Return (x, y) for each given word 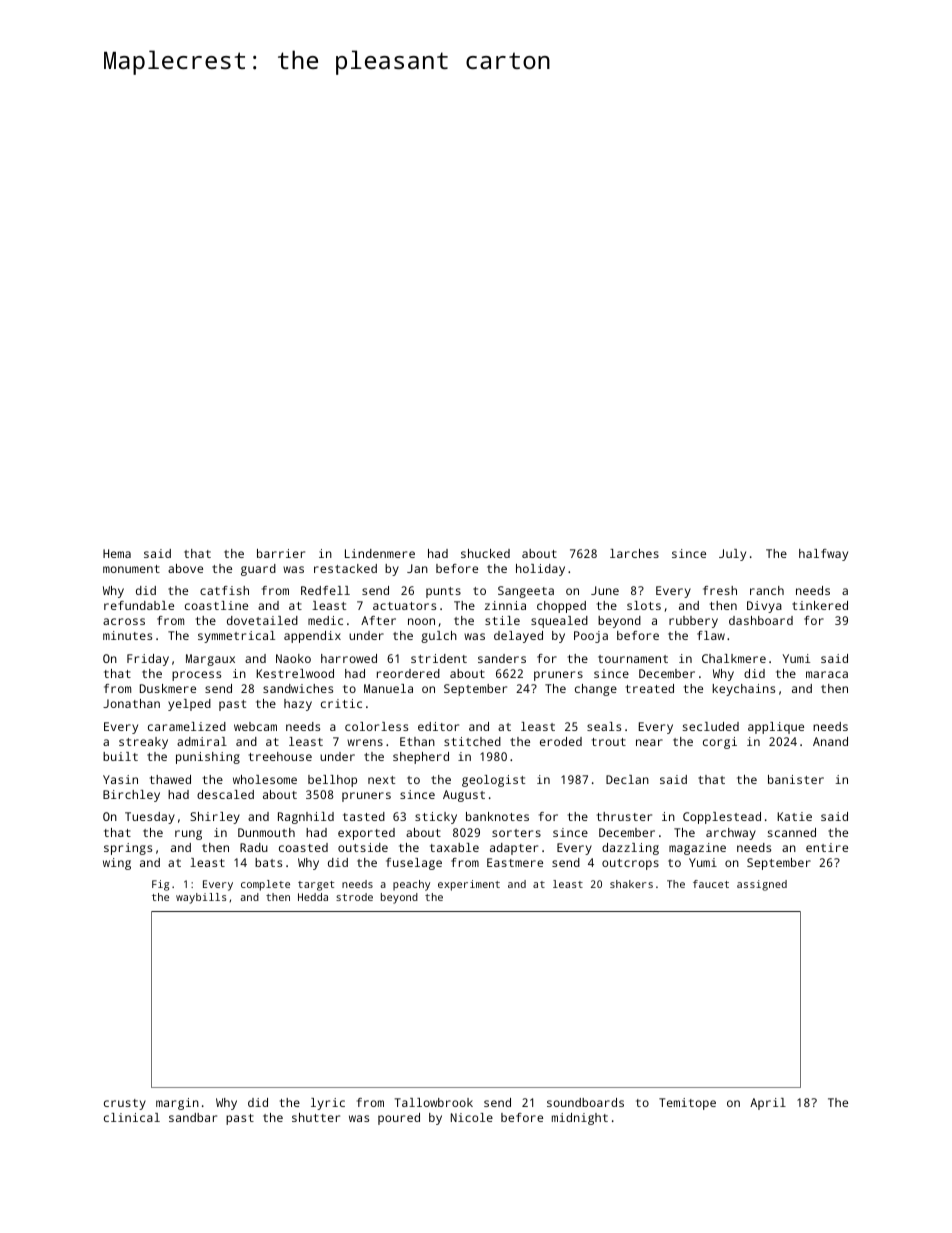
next (381, 780)
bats (268, 862)
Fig (160, 885)
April (768, 1104)
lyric (328, 1104)
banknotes (497, 816)
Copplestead (722, 818)
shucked (485, 553)
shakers (631, 884)
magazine (697, 849)
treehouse (280, 756)
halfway (823, 555)
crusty (125, 1104)
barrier (281, 553)
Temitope (687, 1104)
